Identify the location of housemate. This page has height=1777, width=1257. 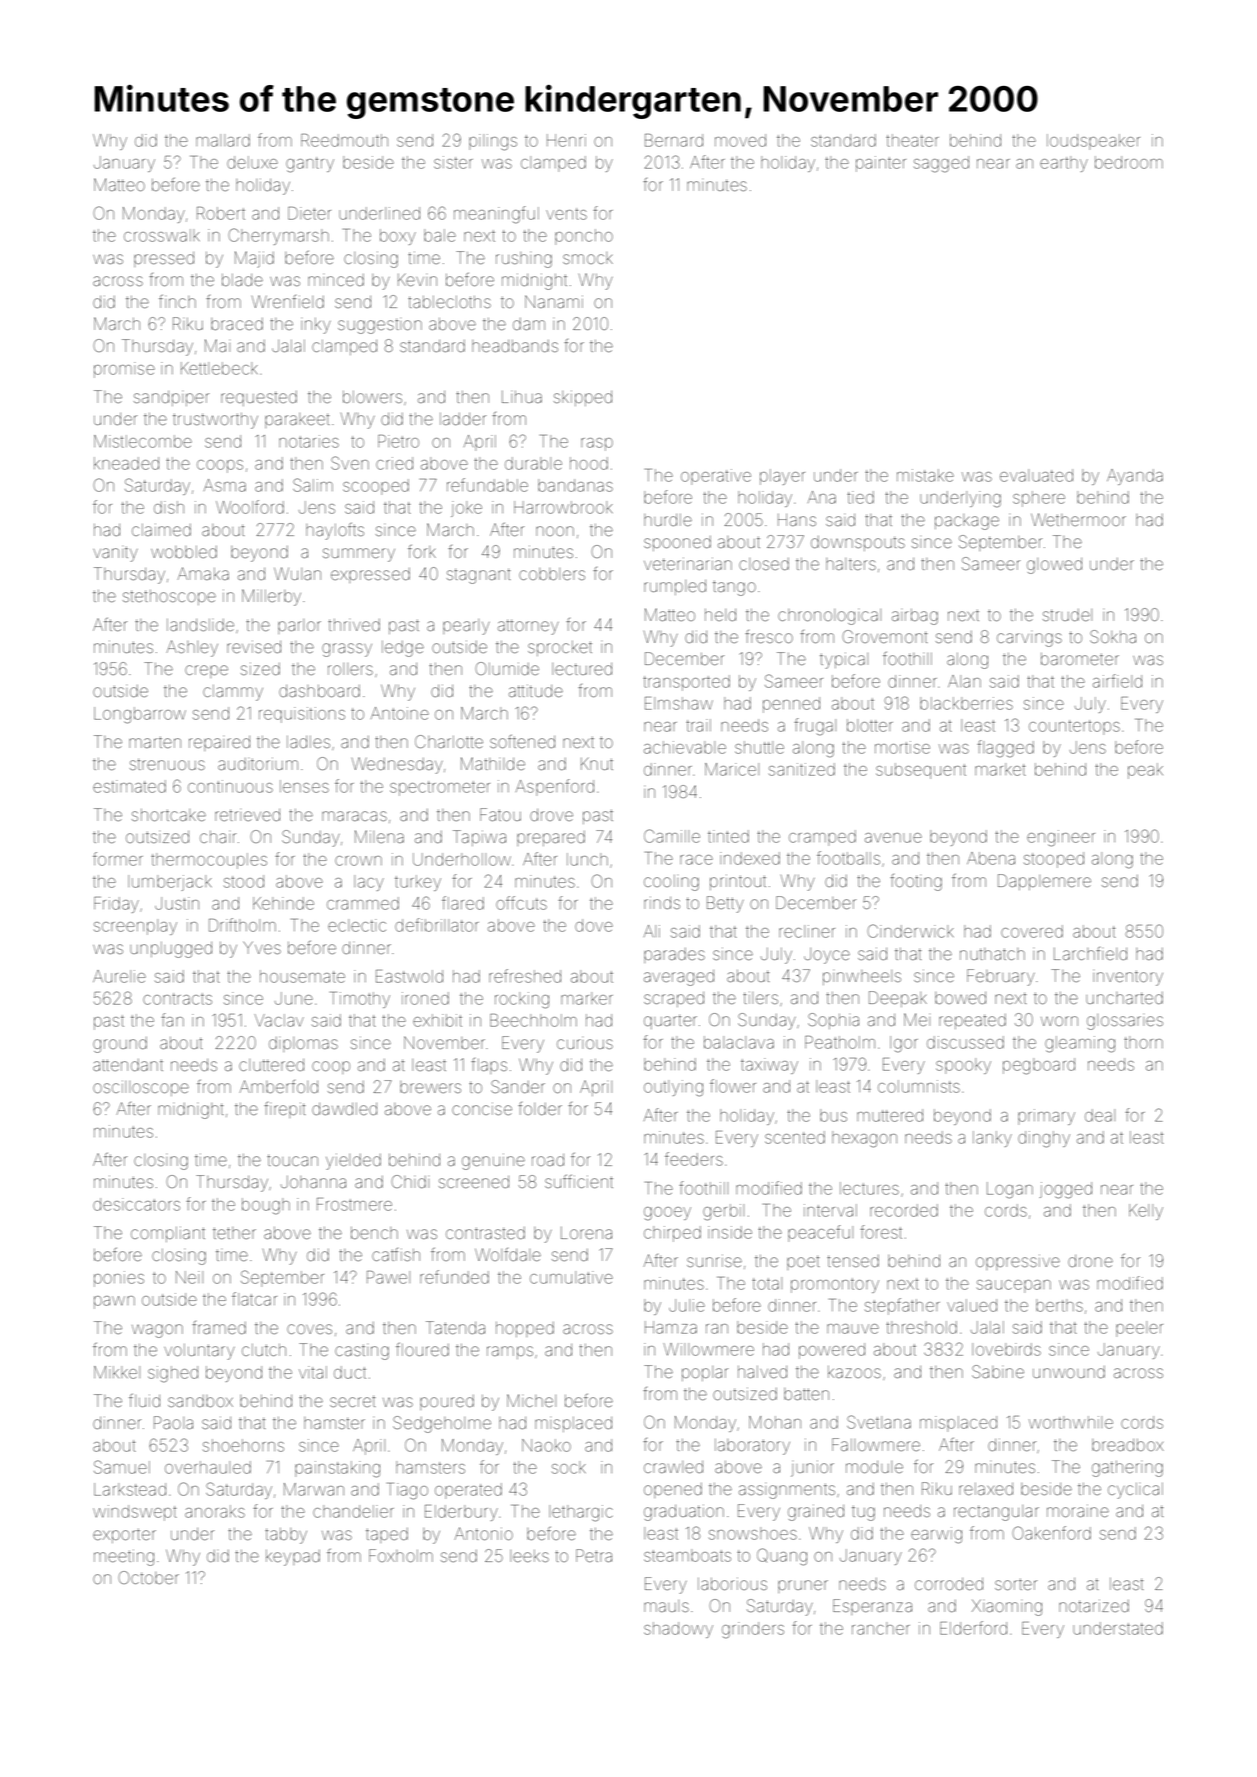
(302, 976).
